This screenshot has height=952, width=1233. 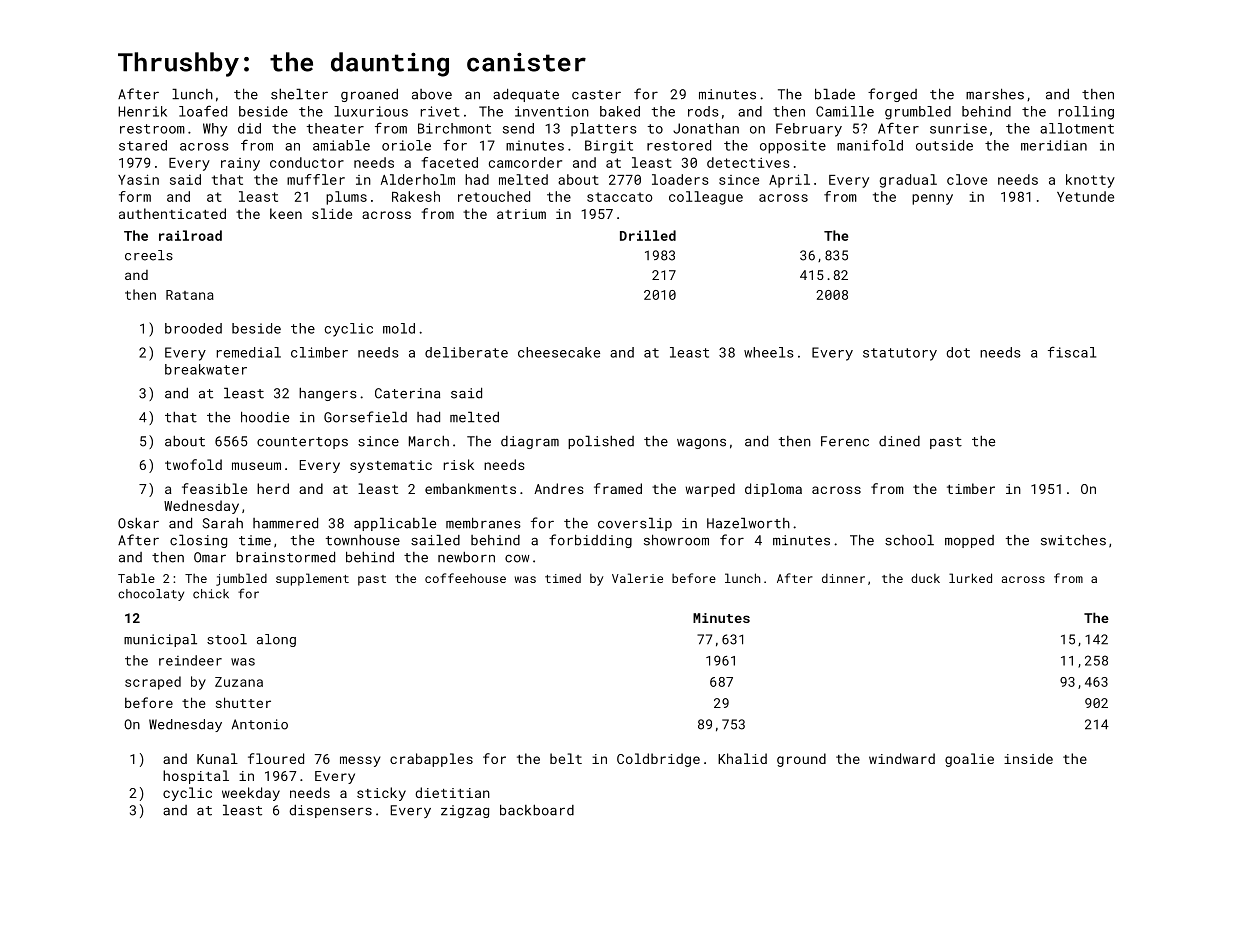 What do you see at coordinates (635, 524) in the screenshot?
I see `coverslip` at bounding box center [635, 524].
